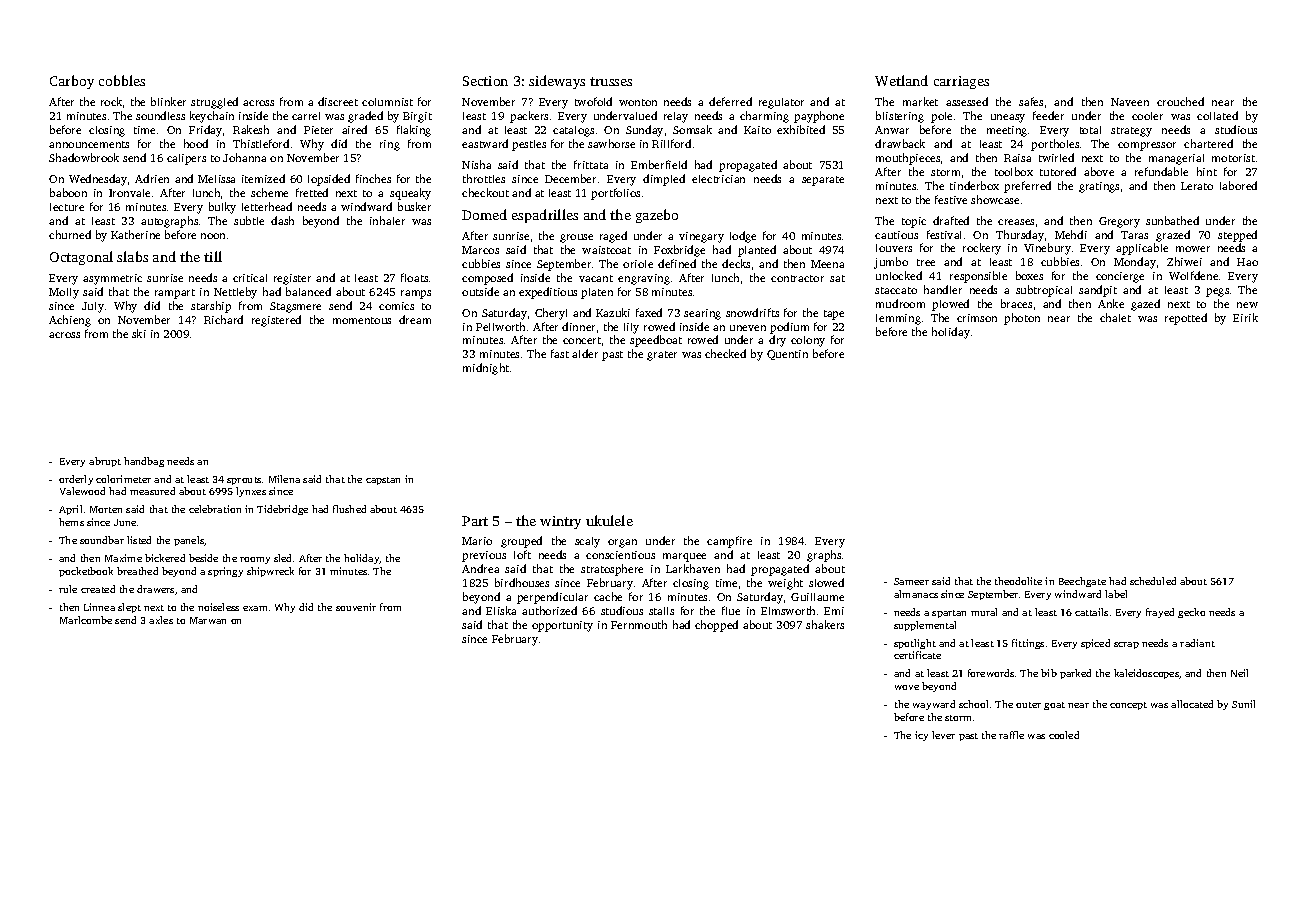  What do you see at coordinates (213, 236) in the screenshot?
I see `noon` at bounding box center [213, 236].
